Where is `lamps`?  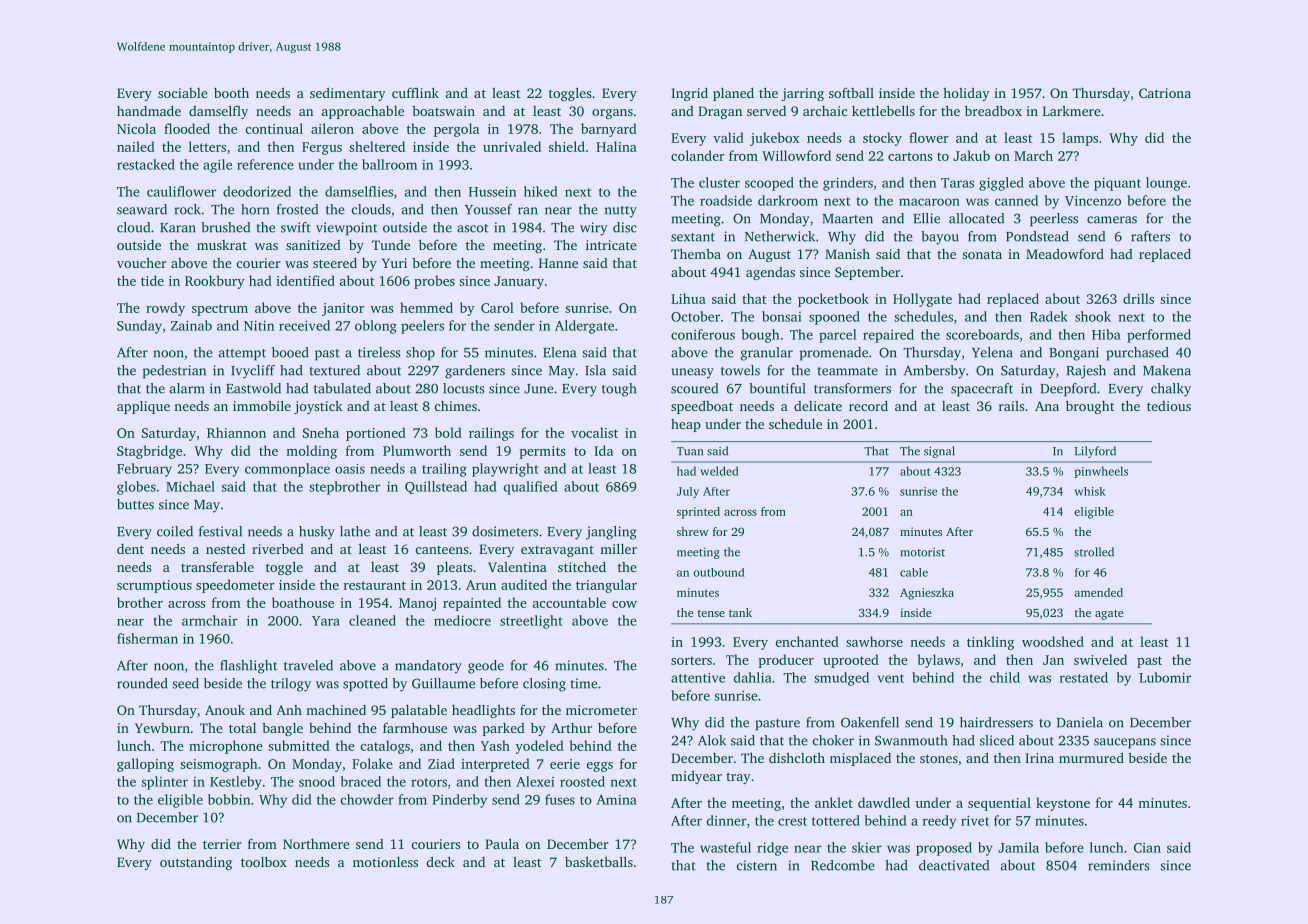 lamps is located at coordinates (1080, 139).
